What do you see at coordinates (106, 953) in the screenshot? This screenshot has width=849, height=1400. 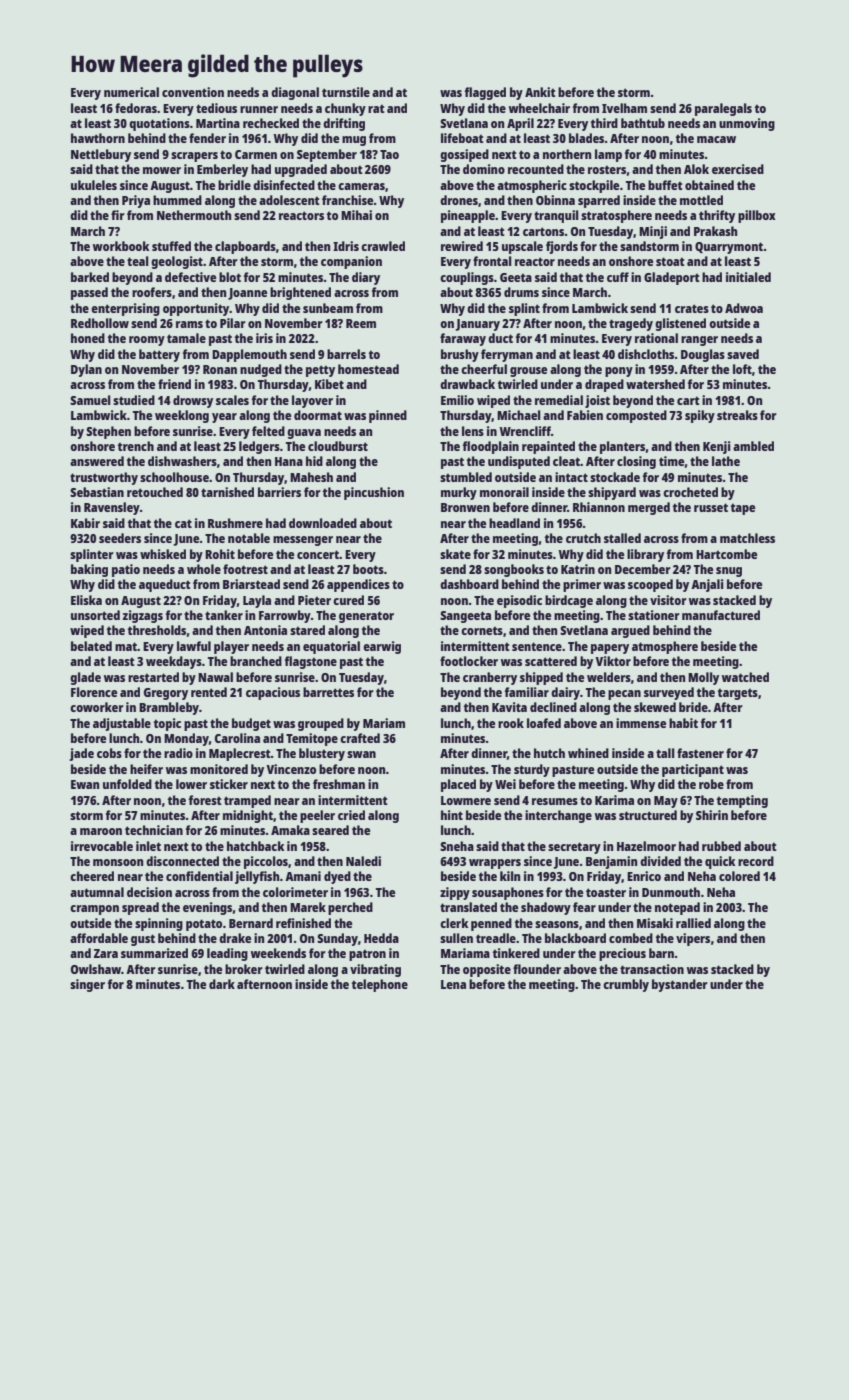 I see `Zara` at bounding box center [106, 953].
